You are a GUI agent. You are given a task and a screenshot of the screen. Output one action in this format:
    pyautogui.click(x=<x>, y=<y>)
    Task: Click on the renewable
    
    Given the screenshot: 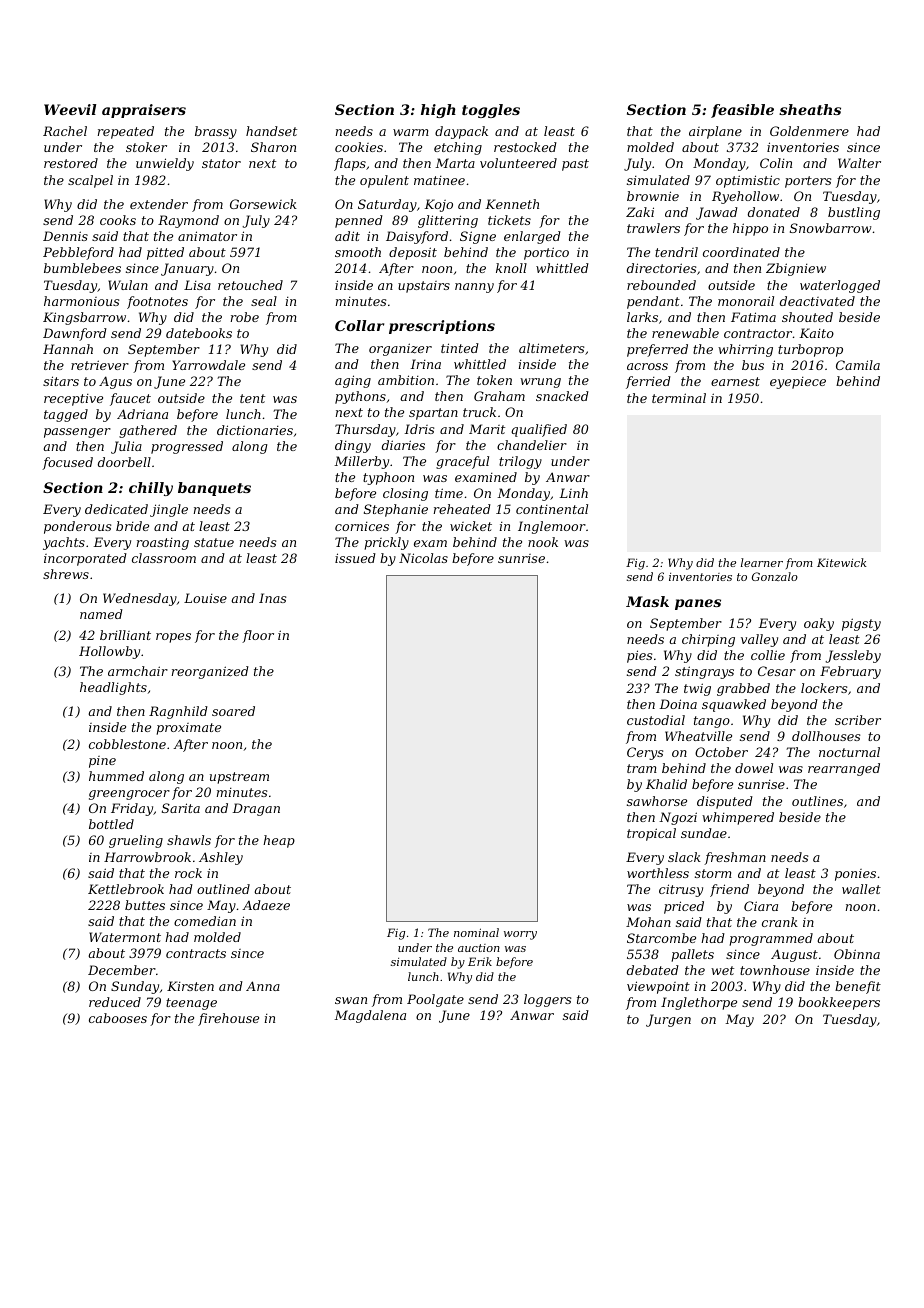 What is the action you would take?
    pyautogui.click(x=685, y=333)
